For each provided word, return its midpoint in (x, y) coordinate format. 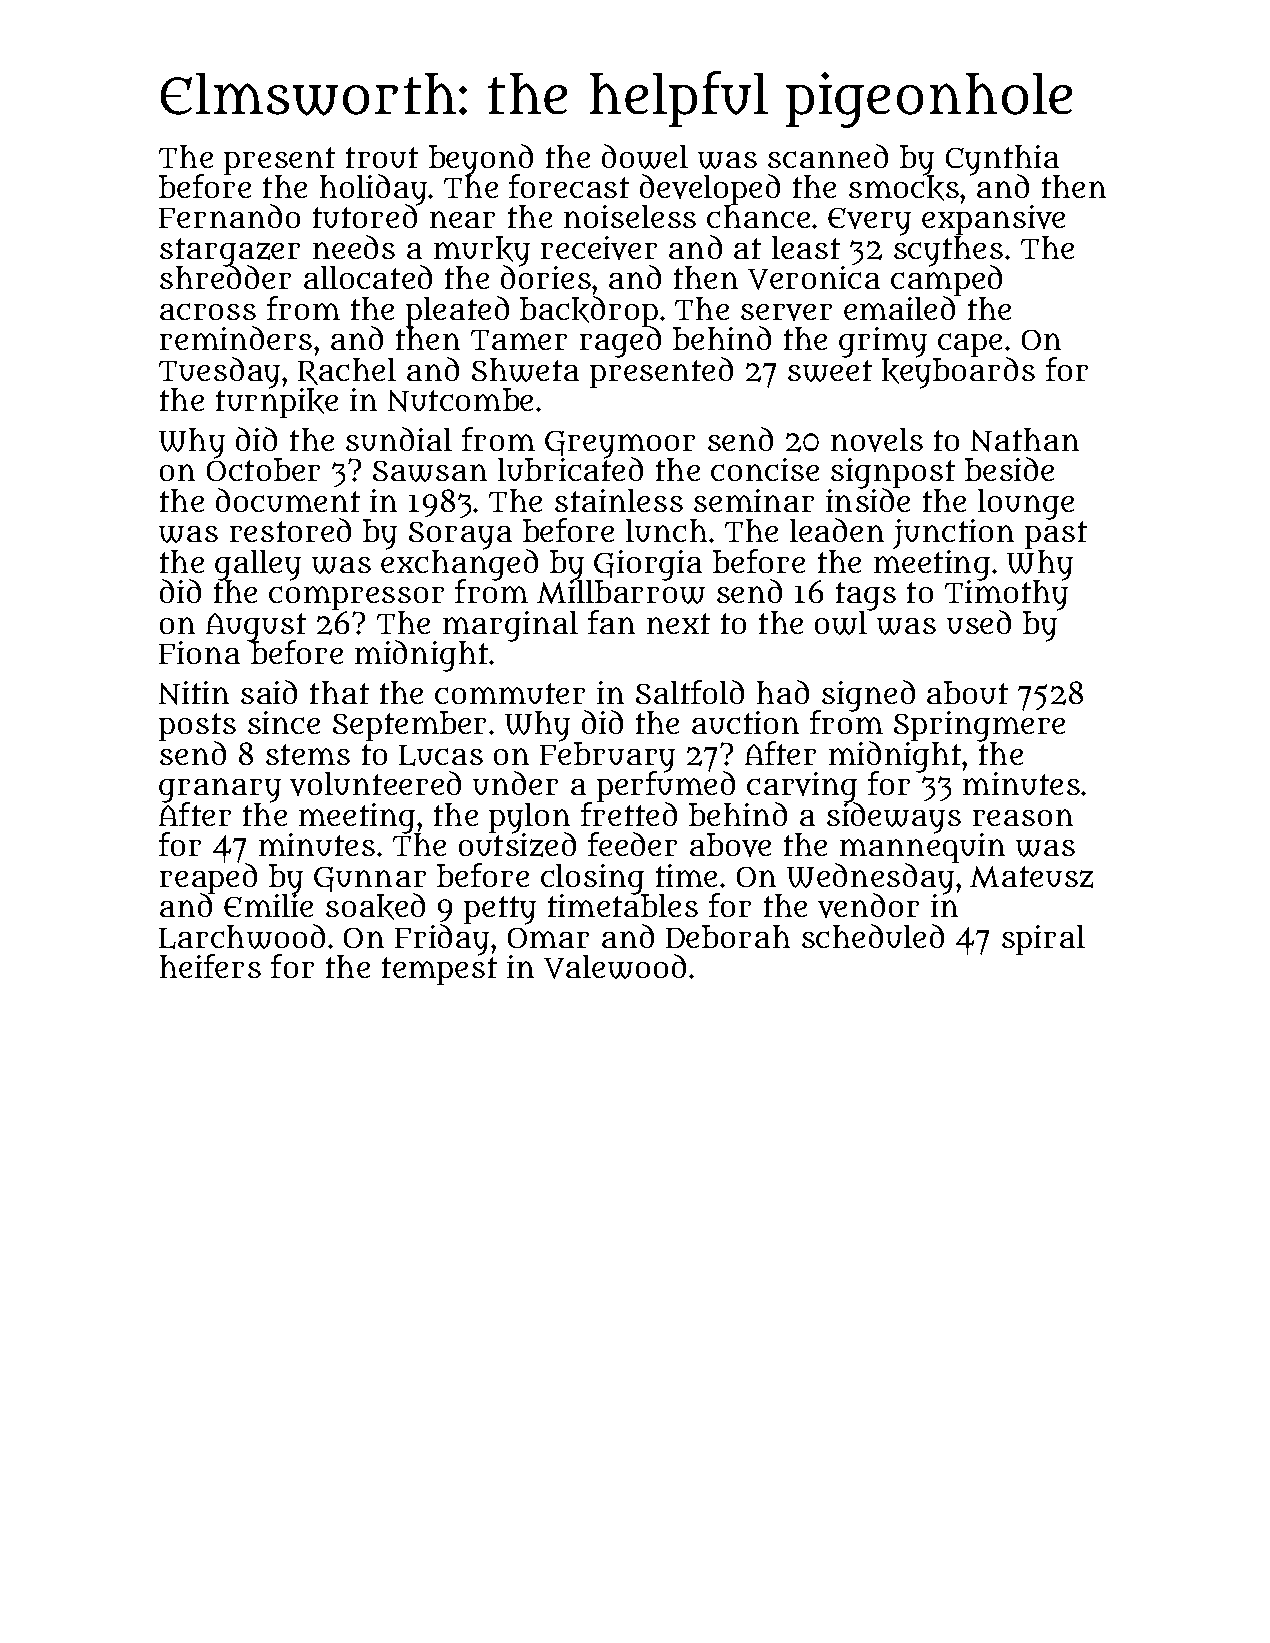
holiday (373, 190)
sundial (399, 439)
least (806, 247)
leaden (837, 530)
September (409, 726)
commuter (510, 693)
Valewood (615, 966)
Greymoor (620, 445)
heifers (210, 966)
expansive (993, 221)
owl (841, 623)
